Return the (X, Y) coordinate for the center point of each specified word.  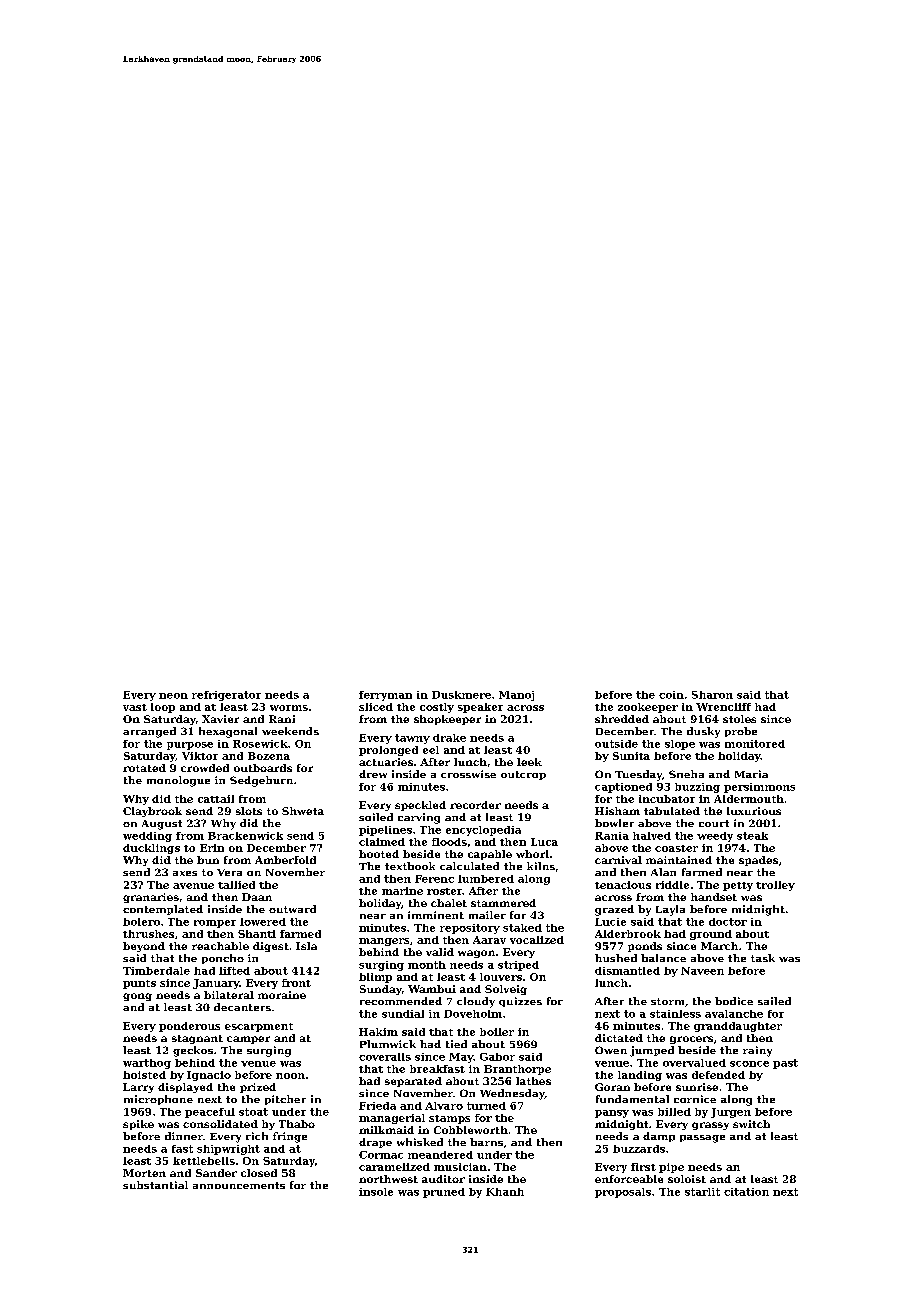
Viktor (200, 756)
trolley (775, 886)
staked (522, 928)
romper (215, 924)
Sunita (631, 756)
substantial (155, 1185)
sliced (376, 707)
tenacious (623, 885)
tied (456, 1044)
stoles (739, 719)
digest (271, 947)
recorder (475, 805)
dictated (619, 1038)
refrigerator (226, 696)
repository (470, 929)
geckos (193, 1051)
